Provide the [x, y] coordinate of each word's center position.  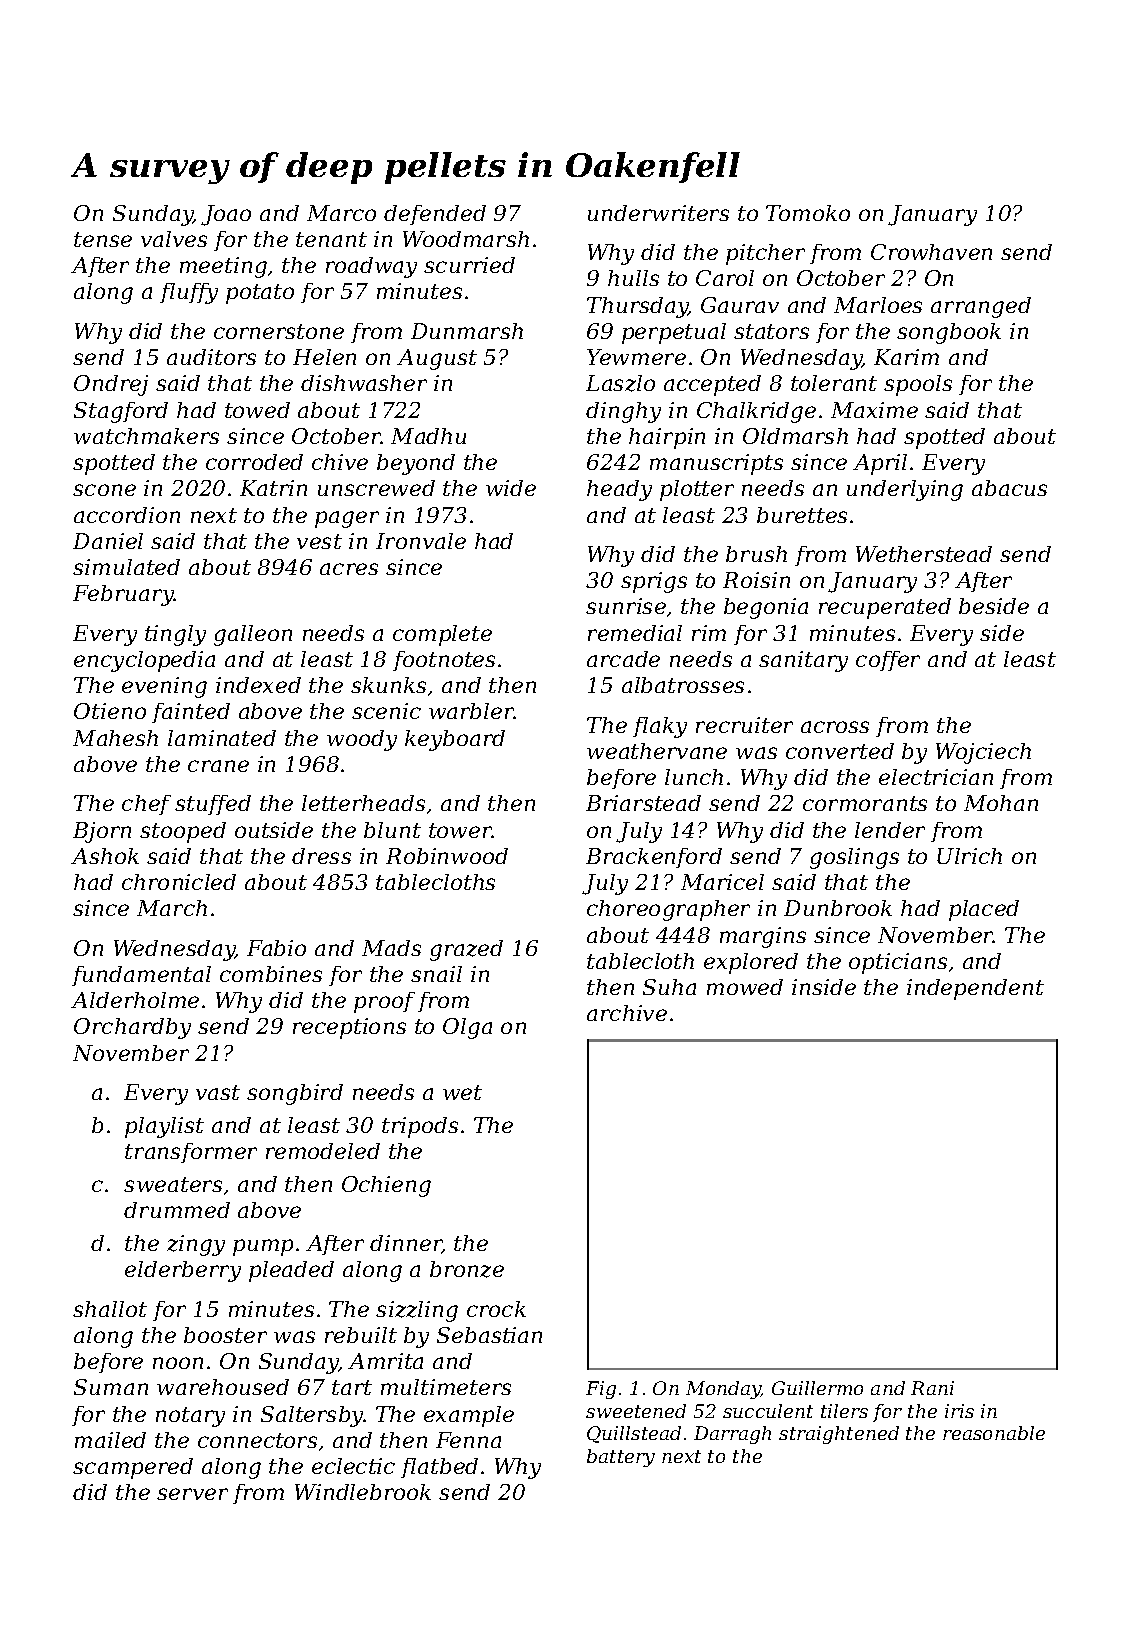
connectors [257, 1440]
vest [319, 541]
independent [975, 989]
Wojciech [983, 753]
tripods [420, 1127]
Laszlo [620, 383]
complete [442, 635]
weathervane [657, 751]
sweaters [173, 1184]
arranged [981, 307]
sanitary [803, 661]
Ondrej [111, 385]
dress [321, 856]
